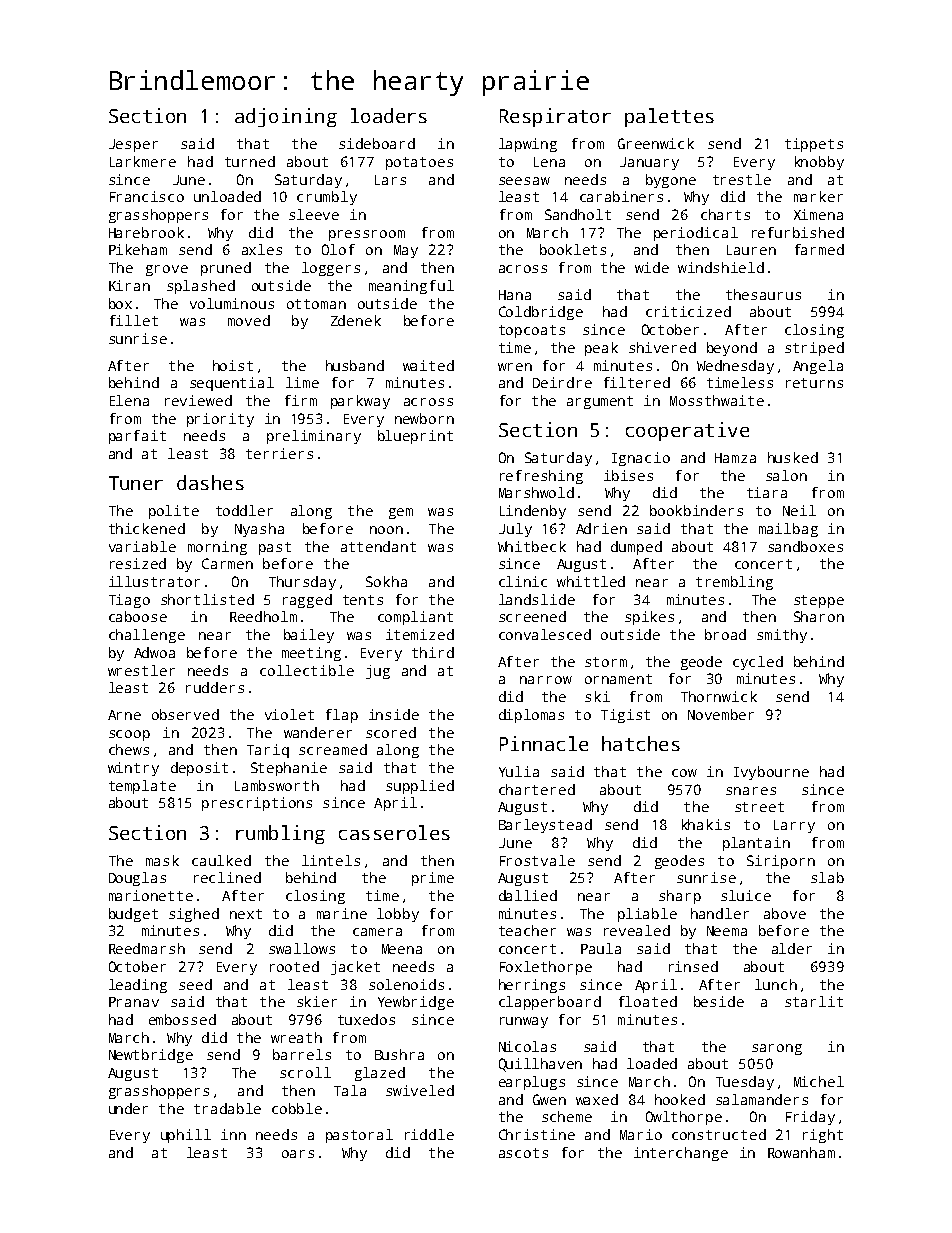 The height and width of the document is (1233, 952). I want to click on tradable, so click(227, 1108).
